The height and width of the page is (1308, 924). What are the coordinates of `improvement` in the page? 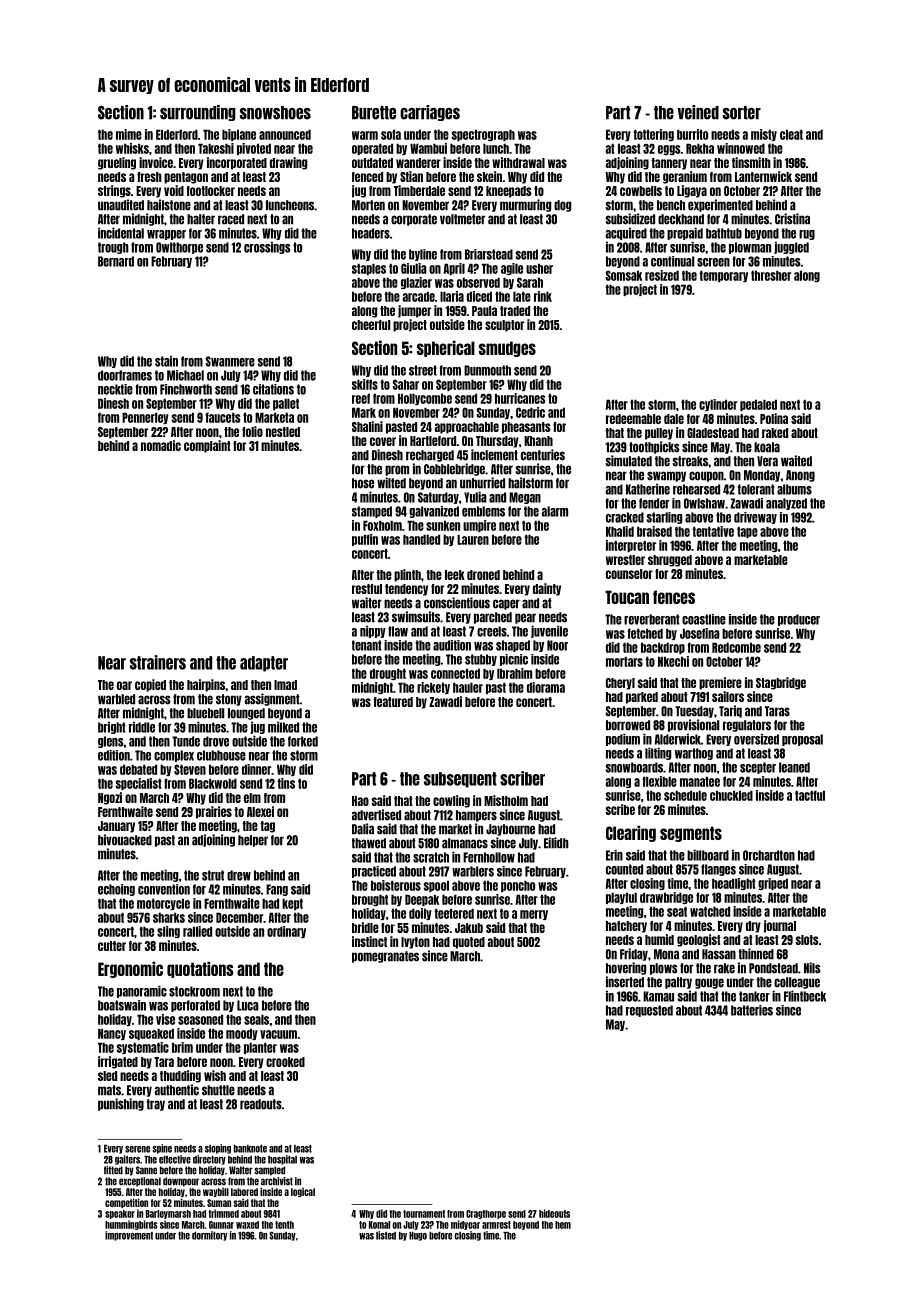 It's located at (129, 1236).
